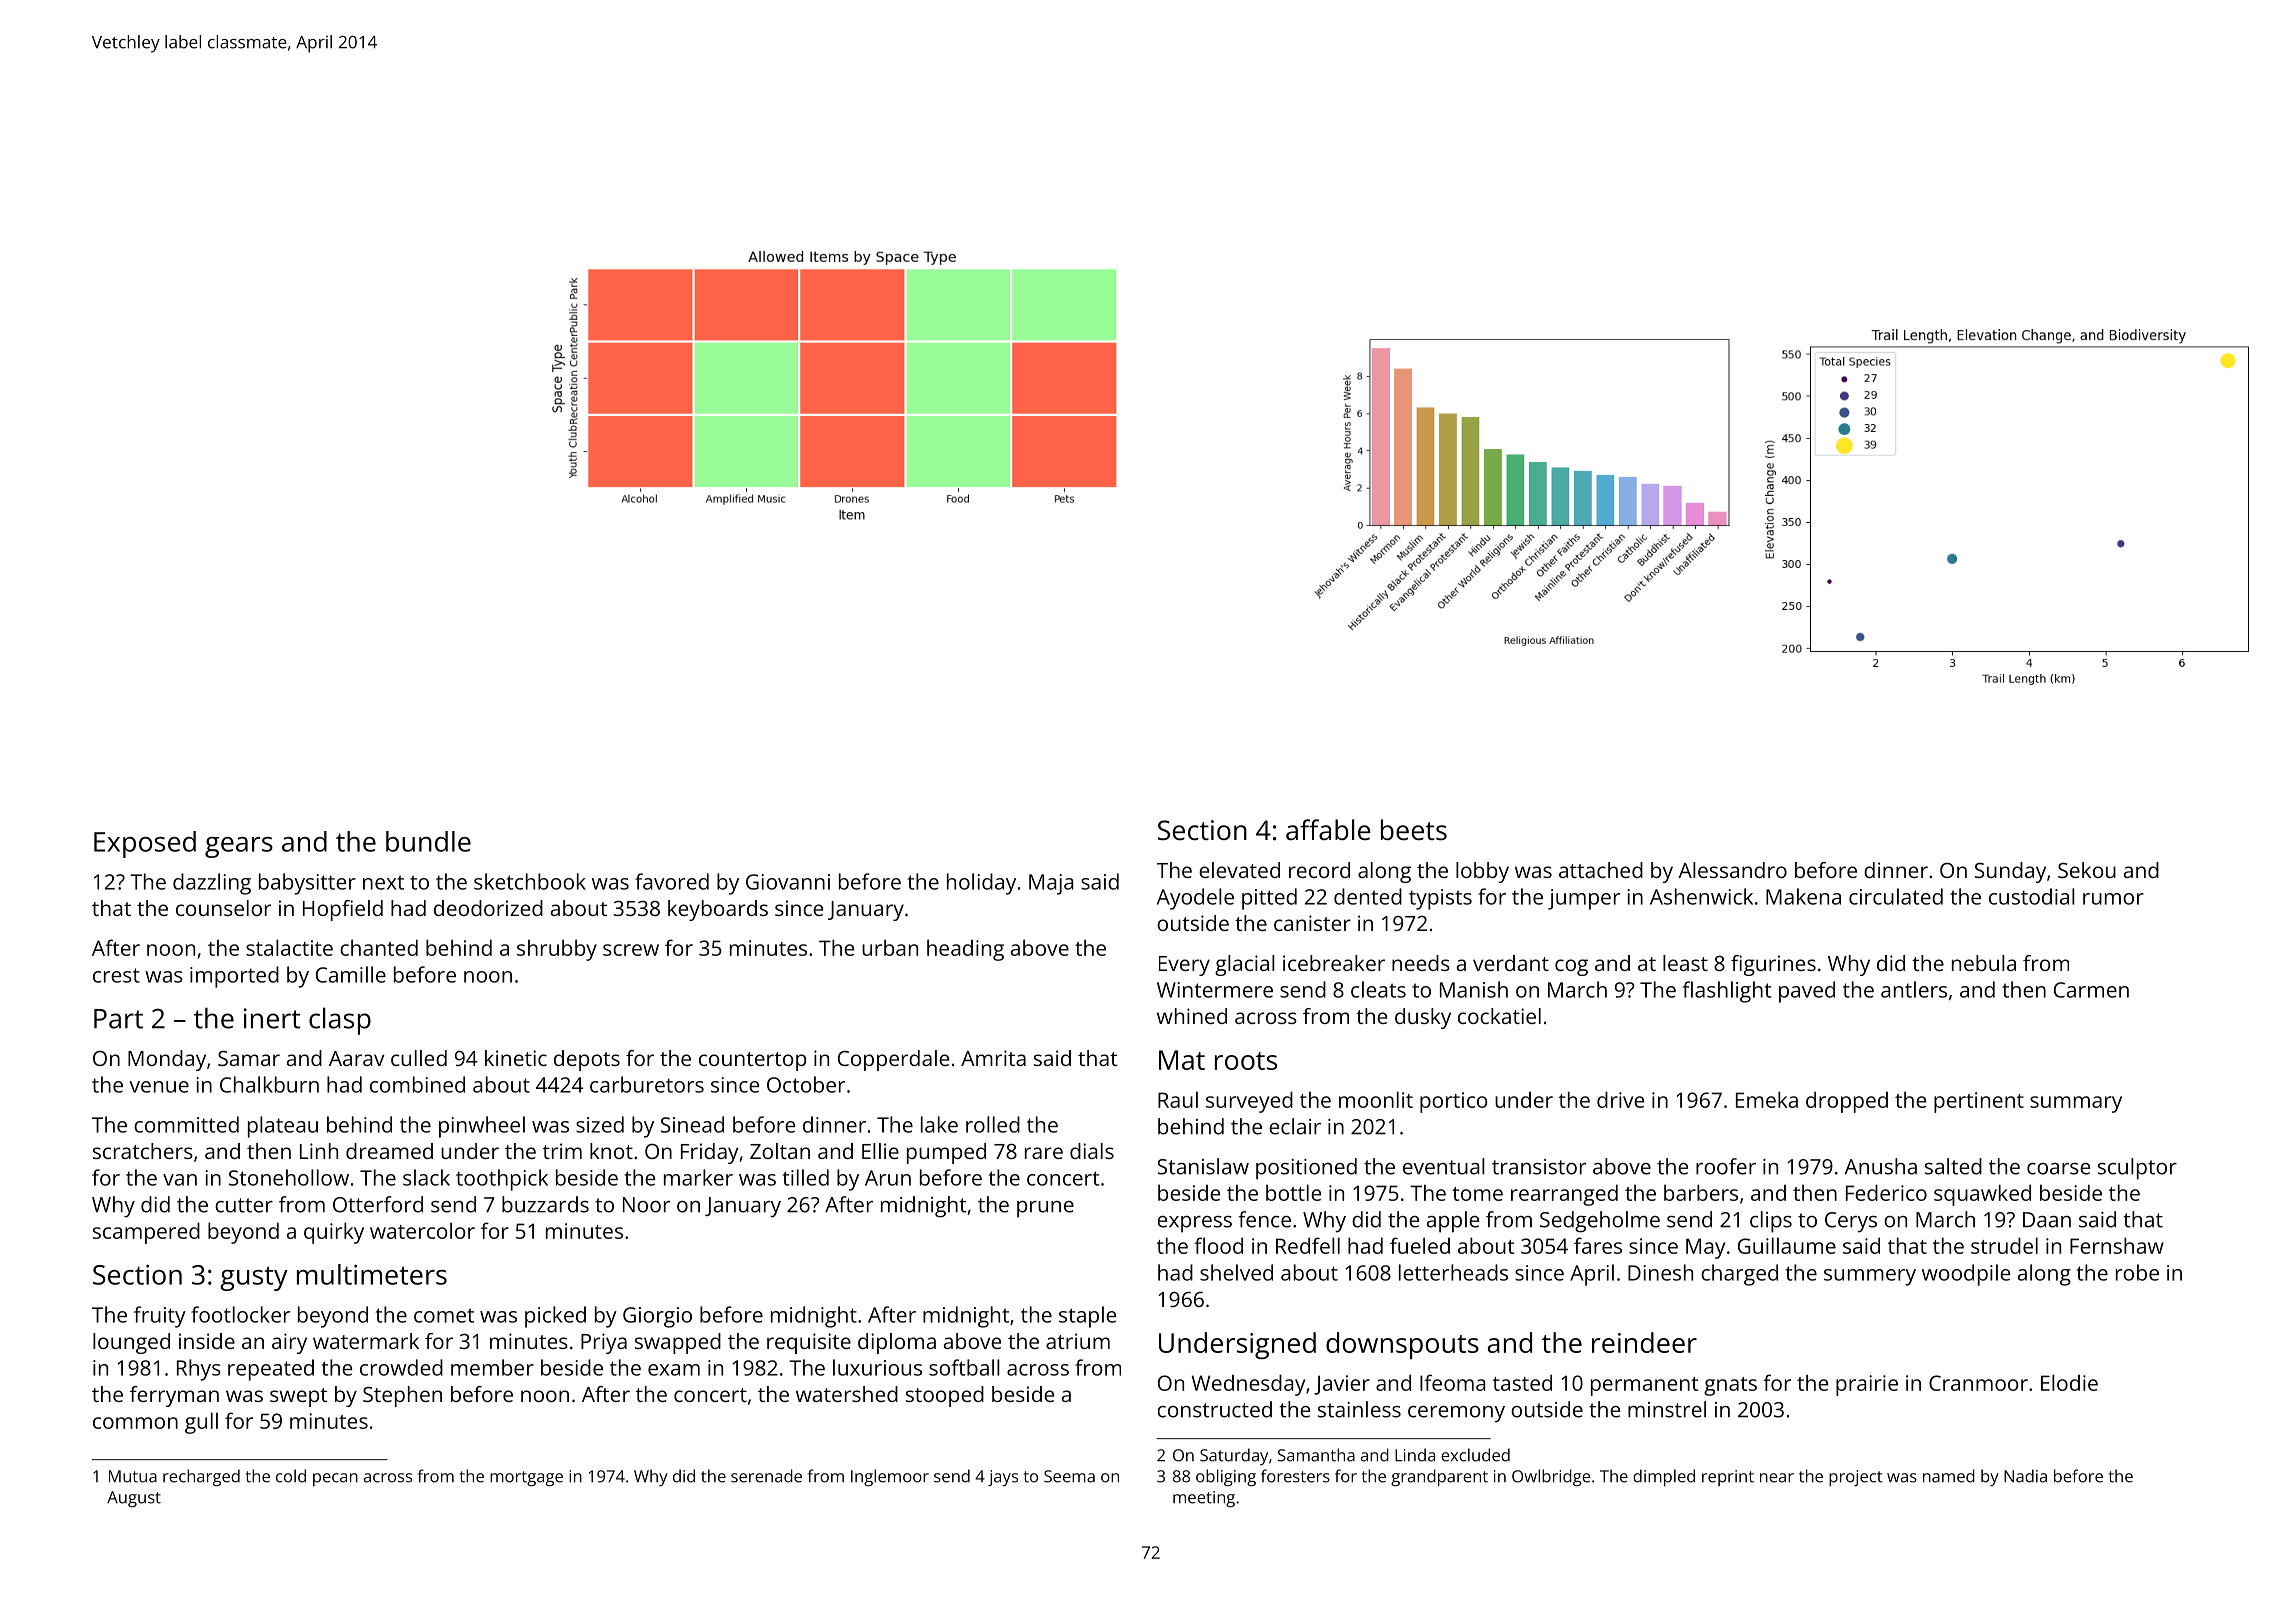  I want to click on bundle, so click(428, 841).
